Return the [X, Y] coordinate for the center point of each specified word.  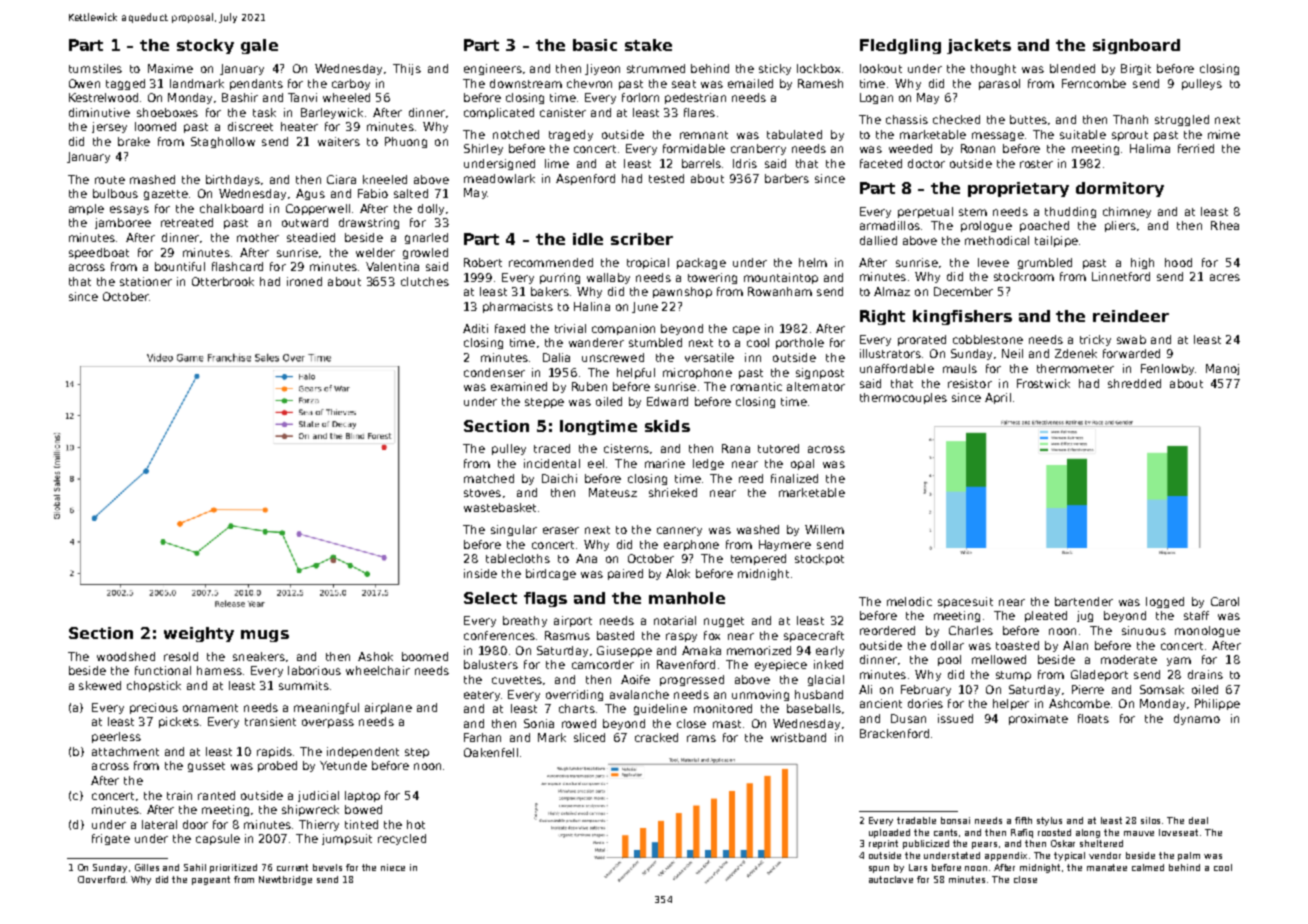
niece [393, 867]
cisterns [626, 448]
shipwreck [310, 810]
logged [1165, 602]
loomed [155, 126]
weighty [199, 634]
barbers [787, 178]
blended [1072, 68]
